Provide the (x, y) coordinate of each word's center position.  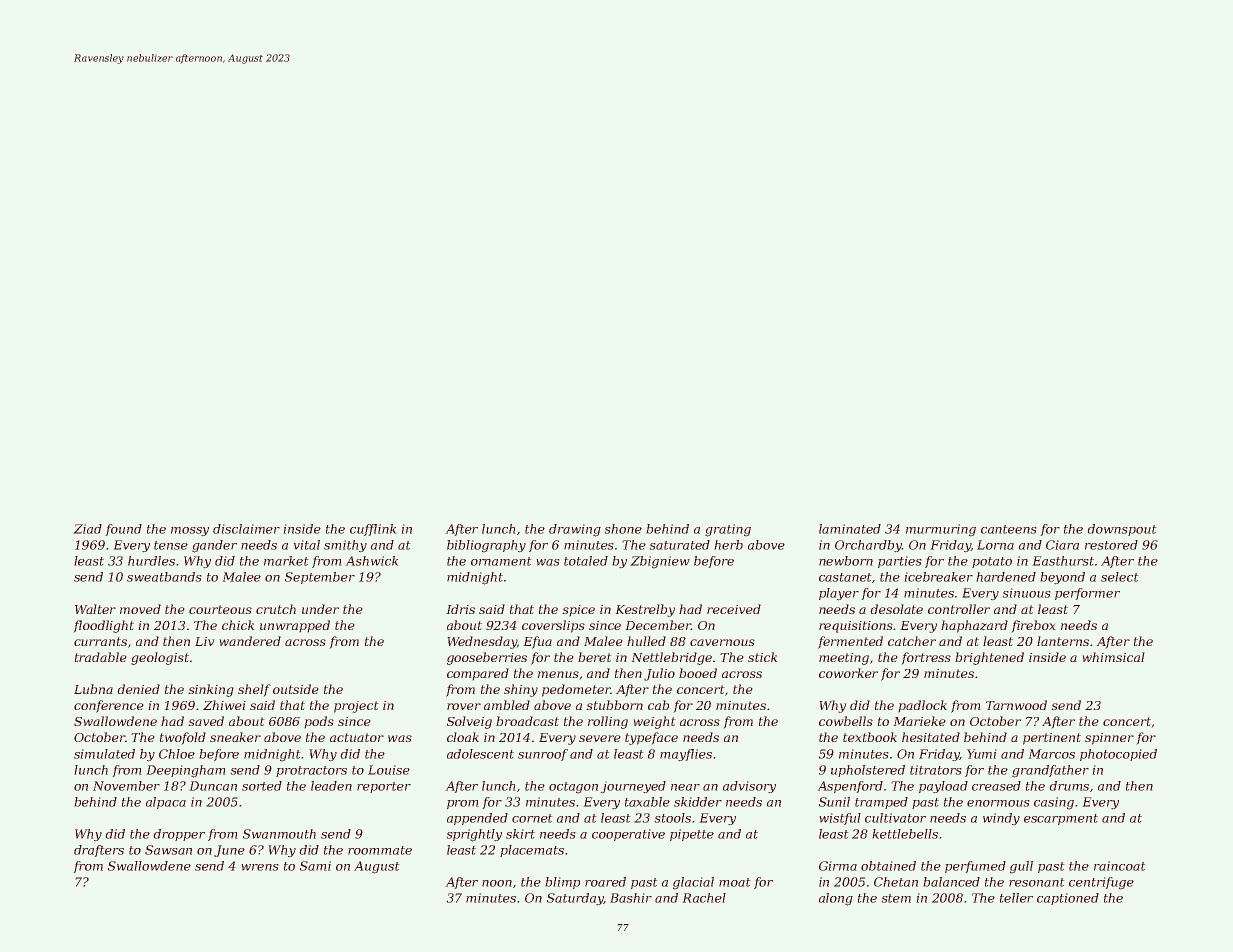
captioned (1068, 899)
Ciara (1062, 545)
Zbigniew (660, 562)
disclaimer (246, 529)
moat (735, 882)
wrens (260, 867)
